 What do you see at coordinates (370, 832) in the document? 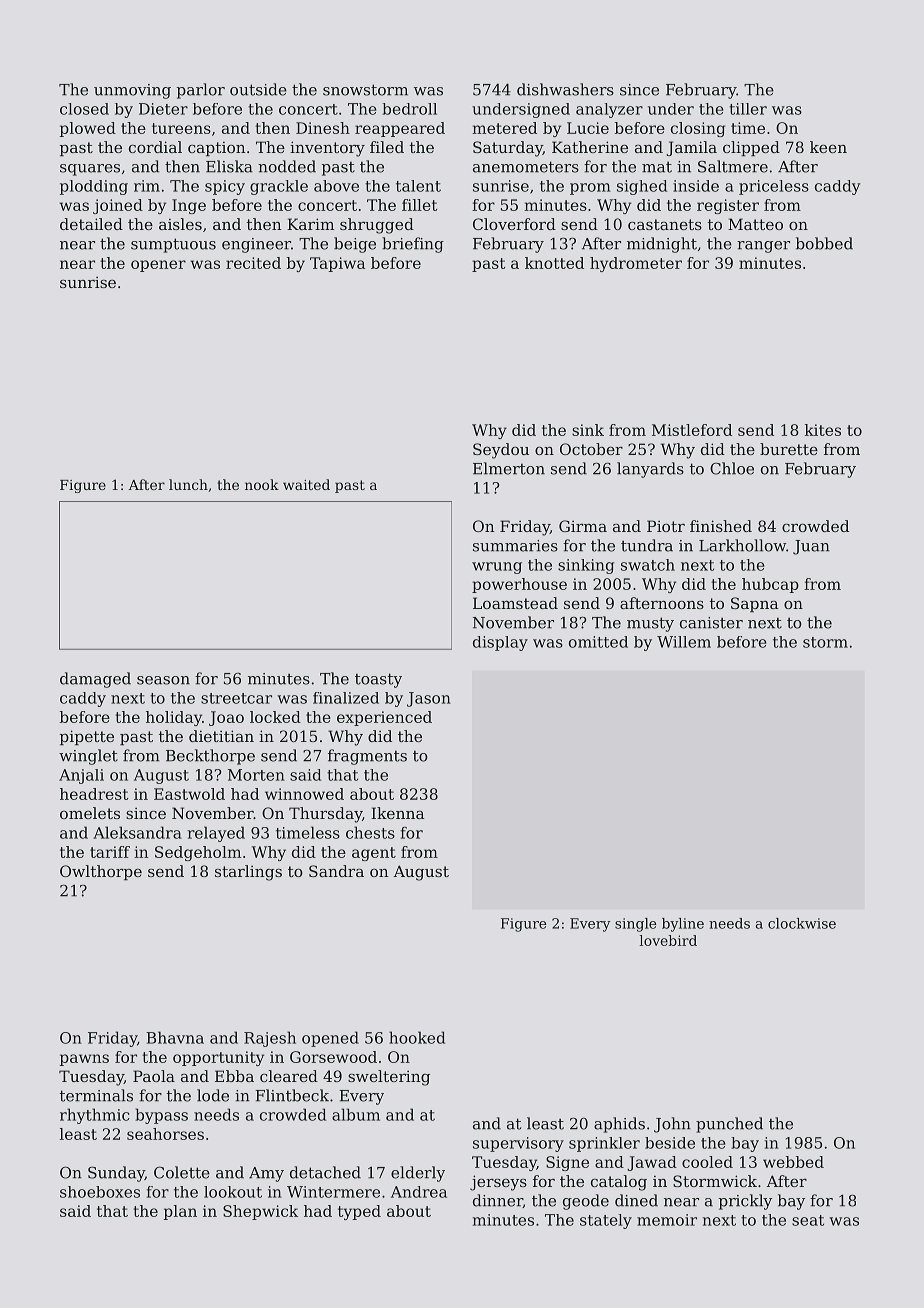
I see `chests` at bounding box center [370, 832].
